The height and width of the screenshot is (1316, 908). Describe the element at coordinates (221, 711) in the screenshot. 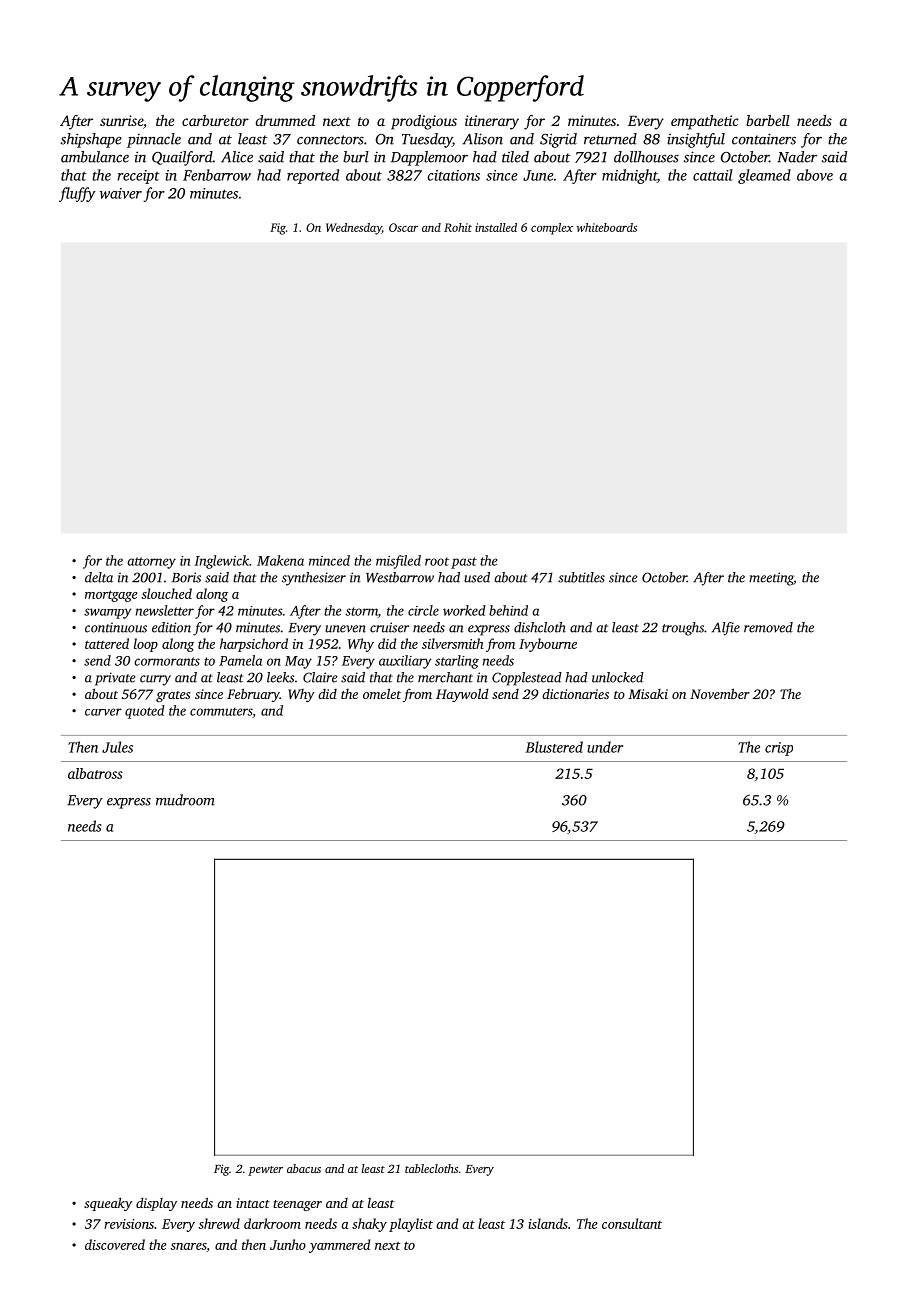

I see `commuters` at that location.
